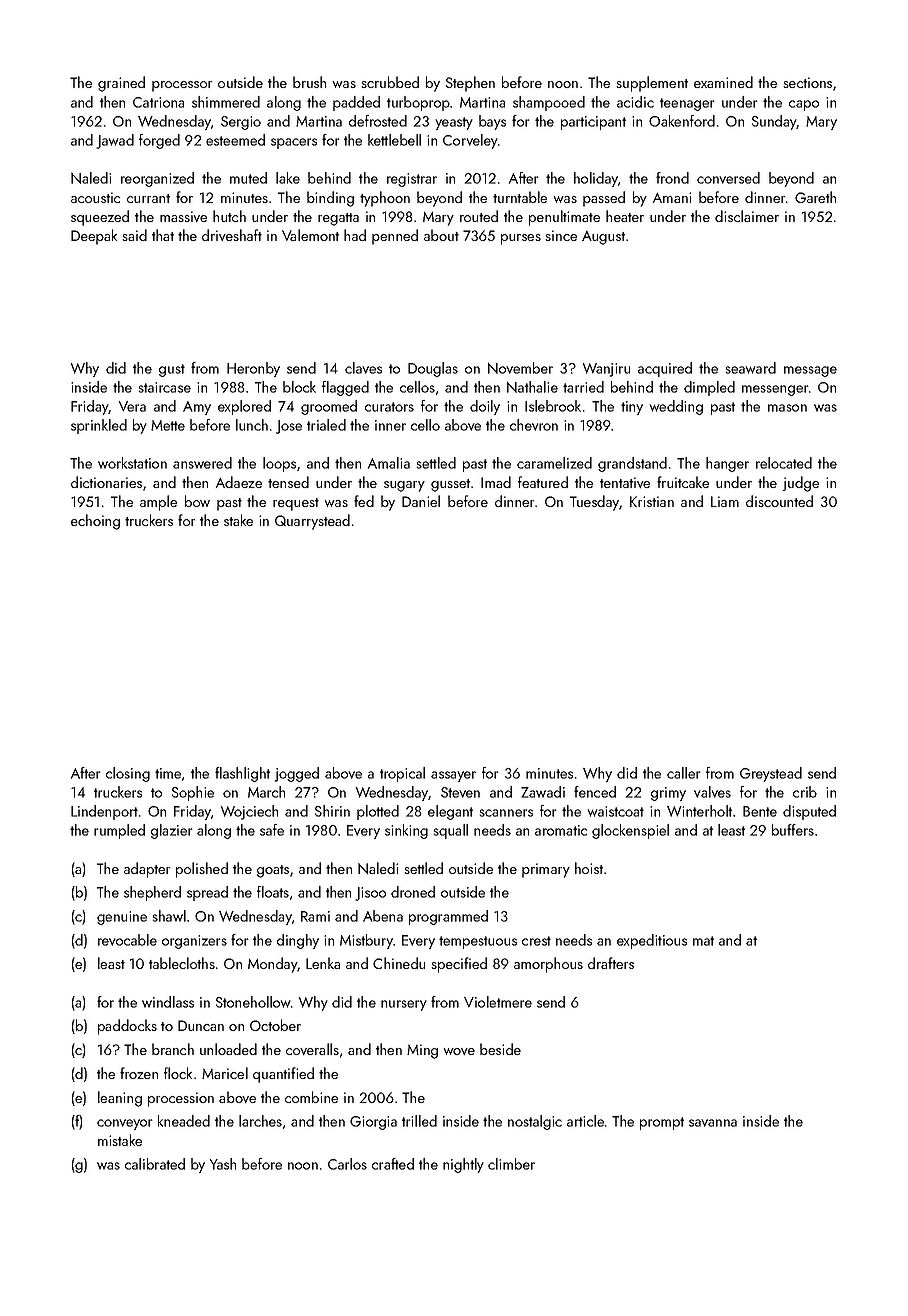 The height and width of the document is (1316, 908). I want to click on adapter, so click(147, 870).
